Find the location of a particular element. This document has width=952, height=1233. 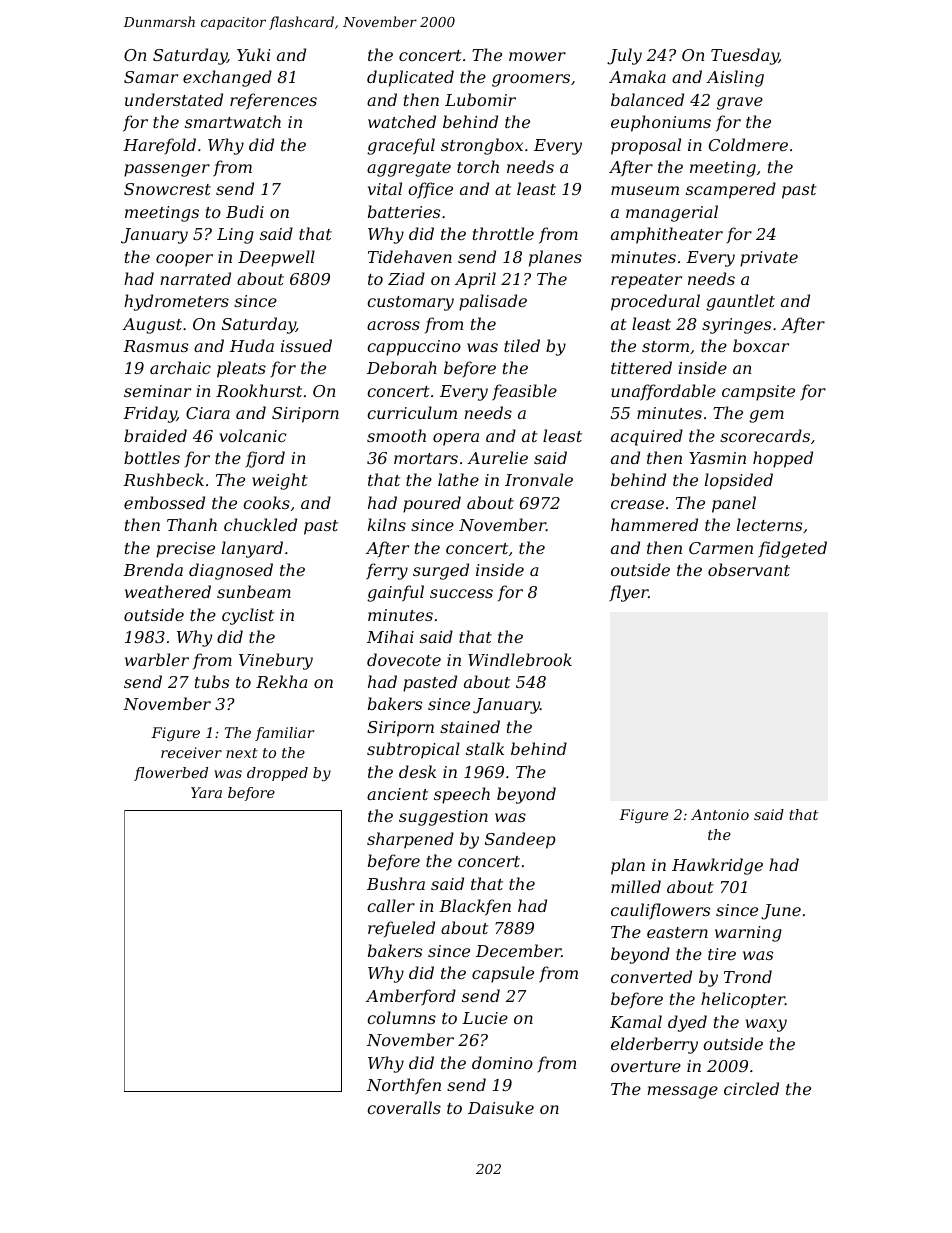

smartwatch is located at coordinates (233, 121).
